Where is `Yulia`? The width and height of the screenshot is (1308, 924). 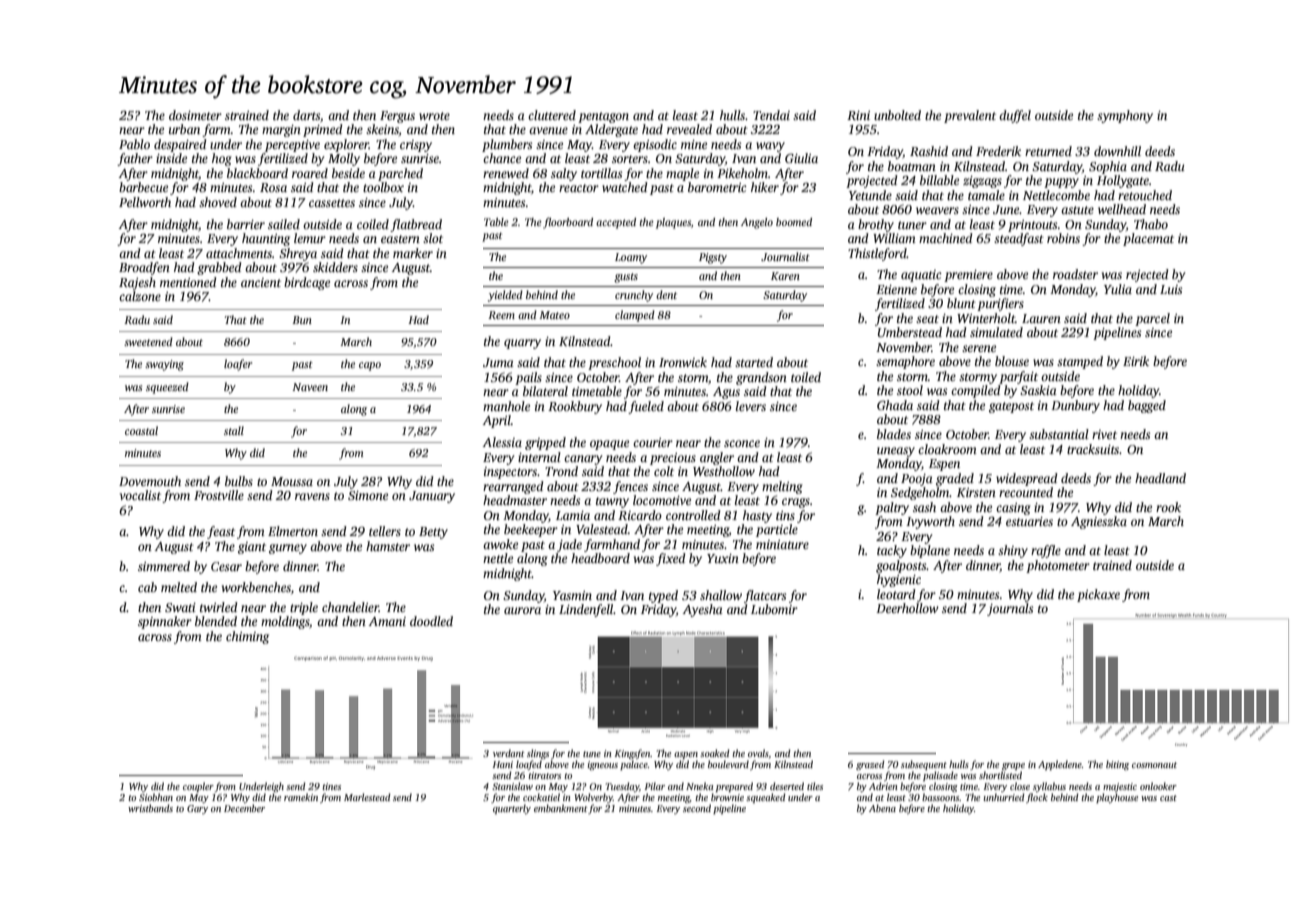
Yulia is located at coordinates (1118, 289).
